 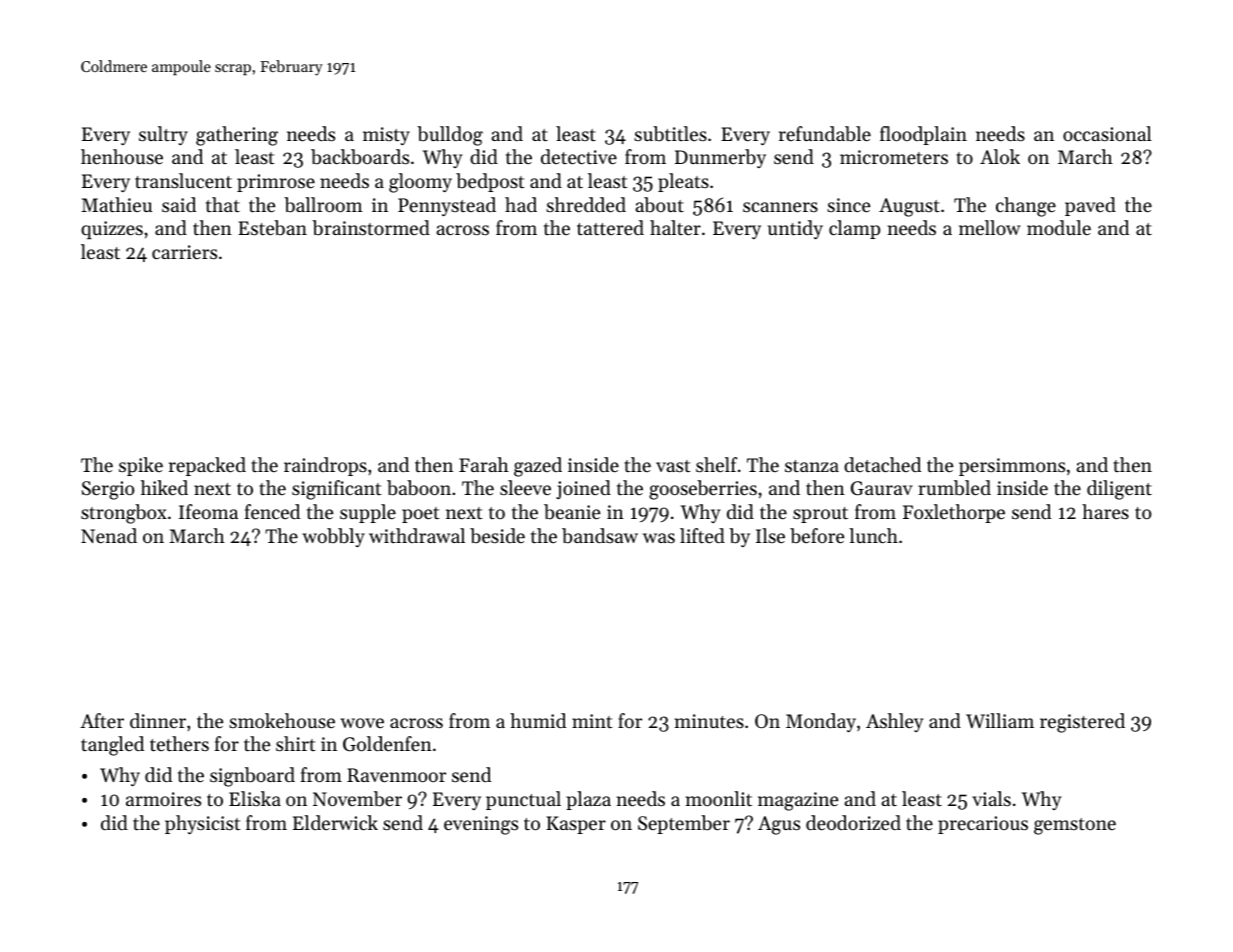 I want to click on persimmons, so click(x=1012, y=467).
